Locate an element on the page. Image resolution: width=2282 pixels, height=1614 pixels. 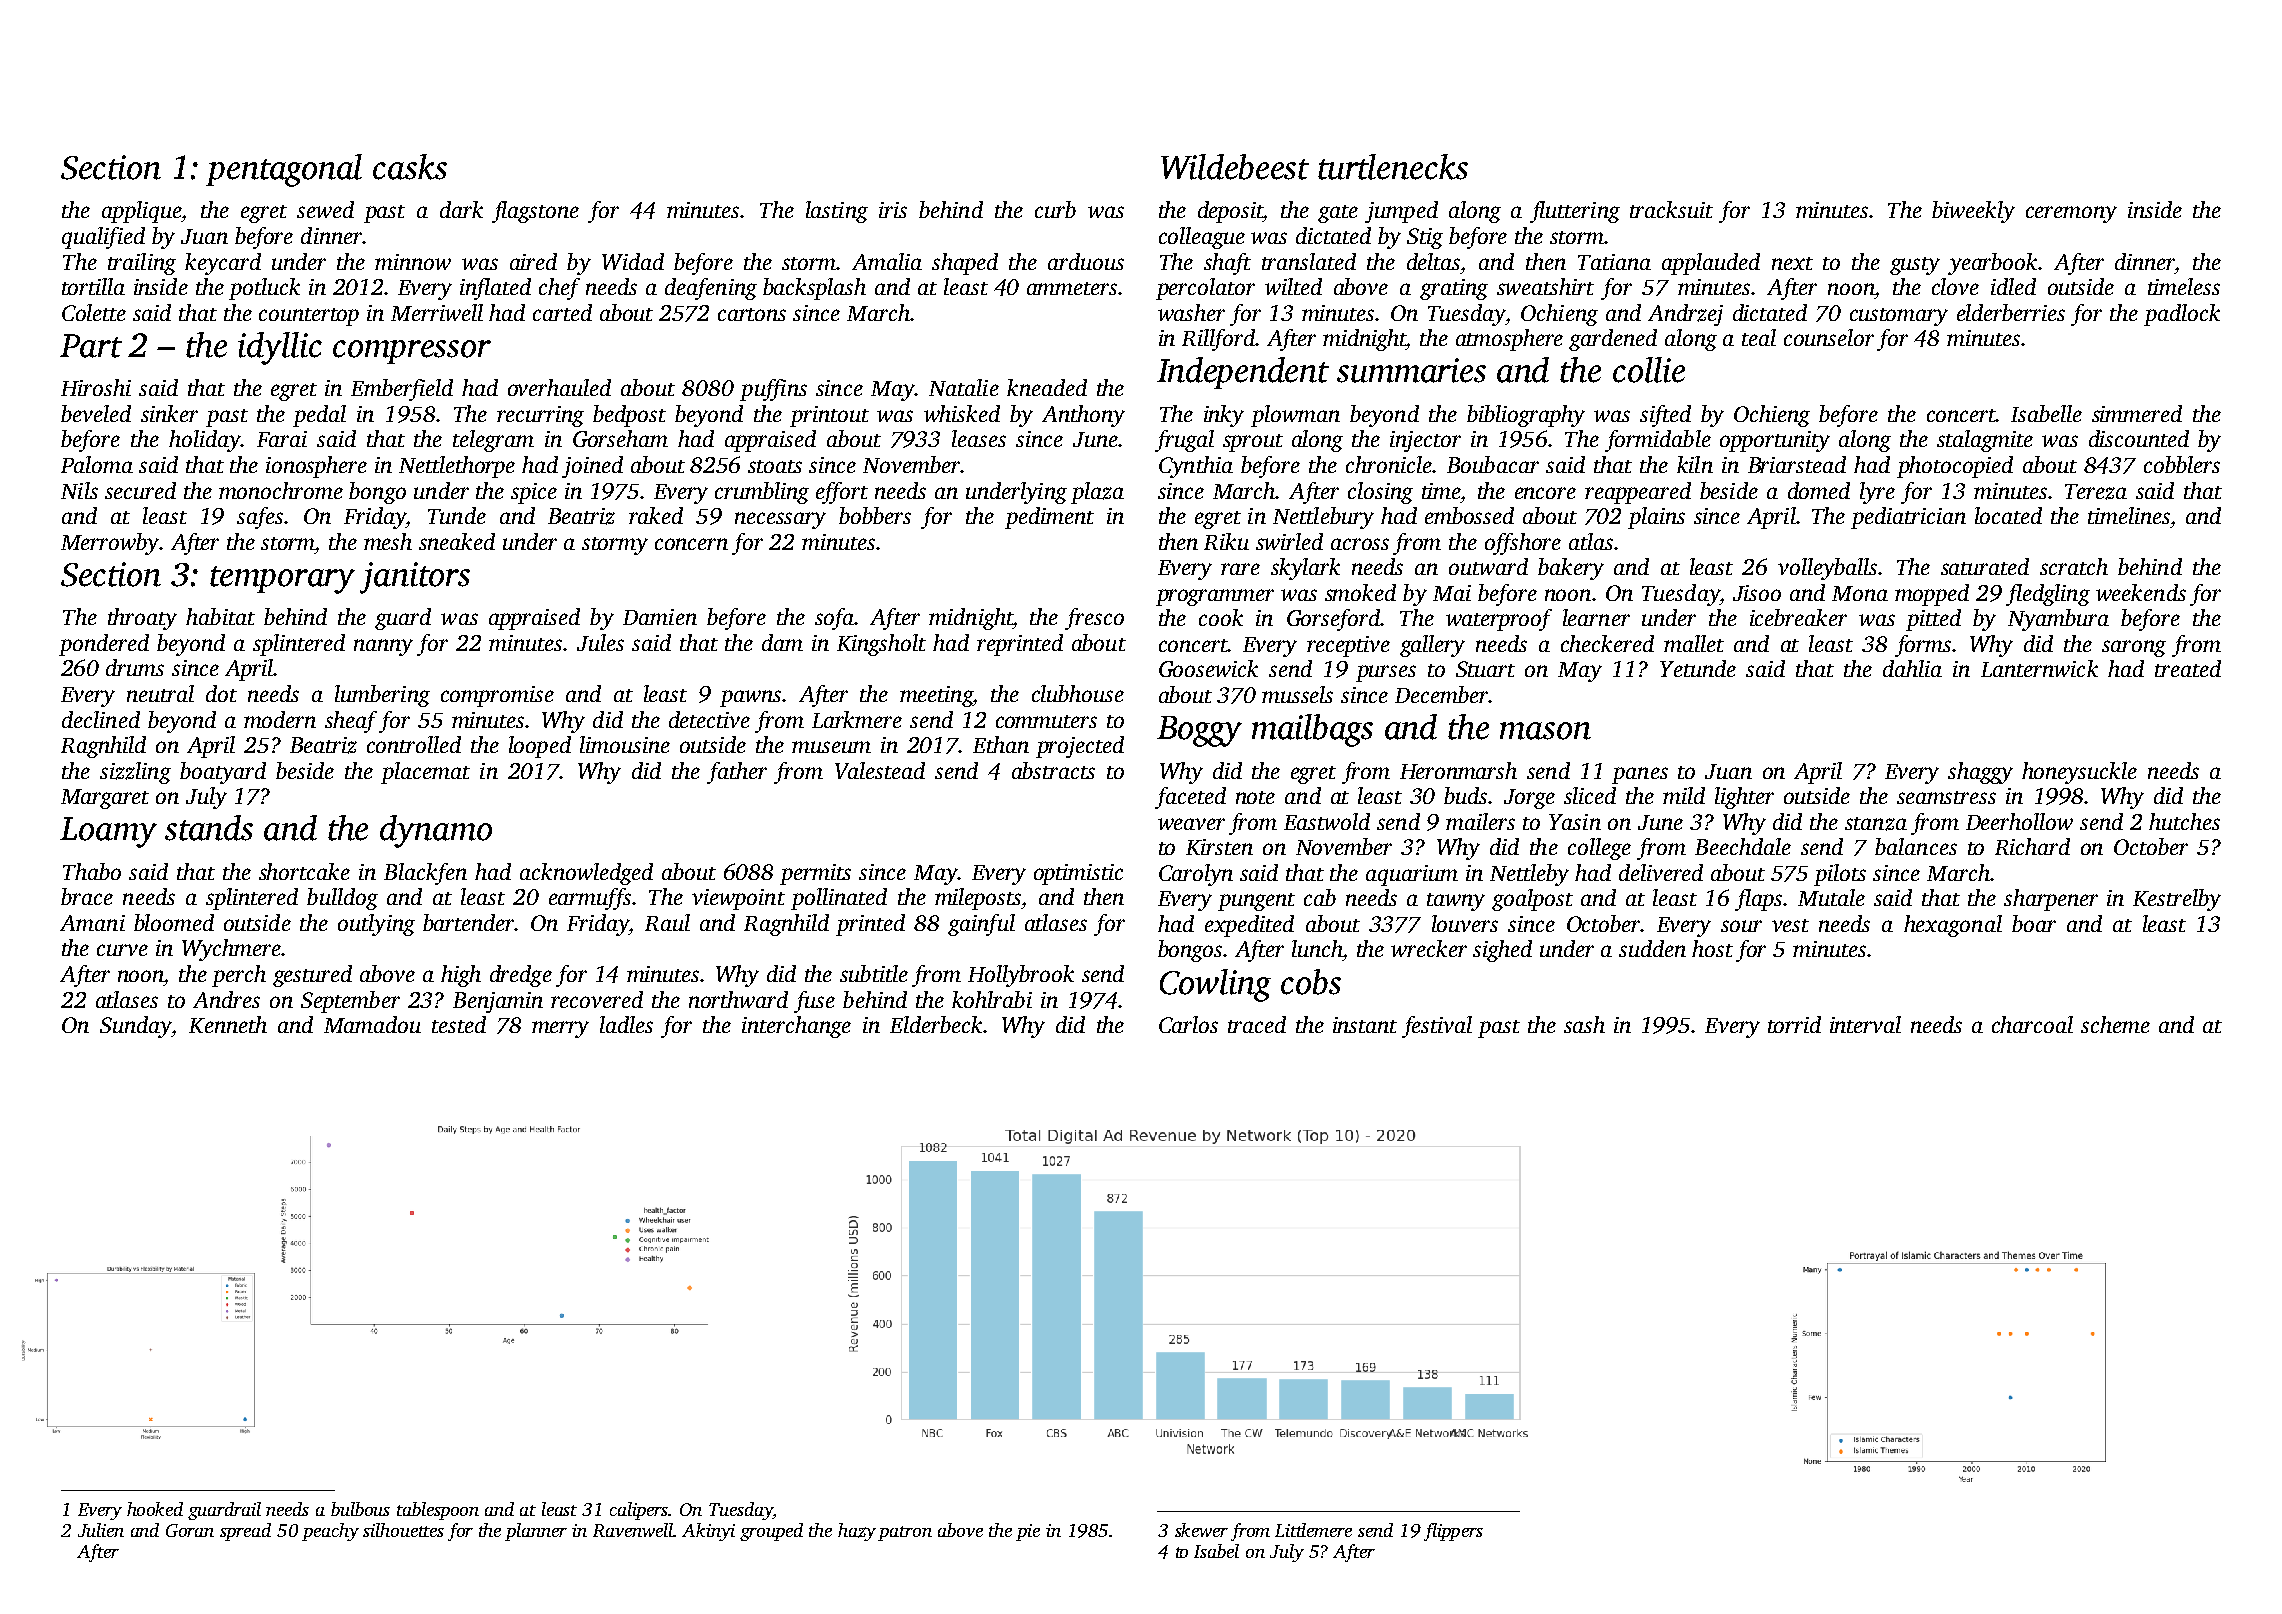
Rillford is located at coordinates (1219, 340).
